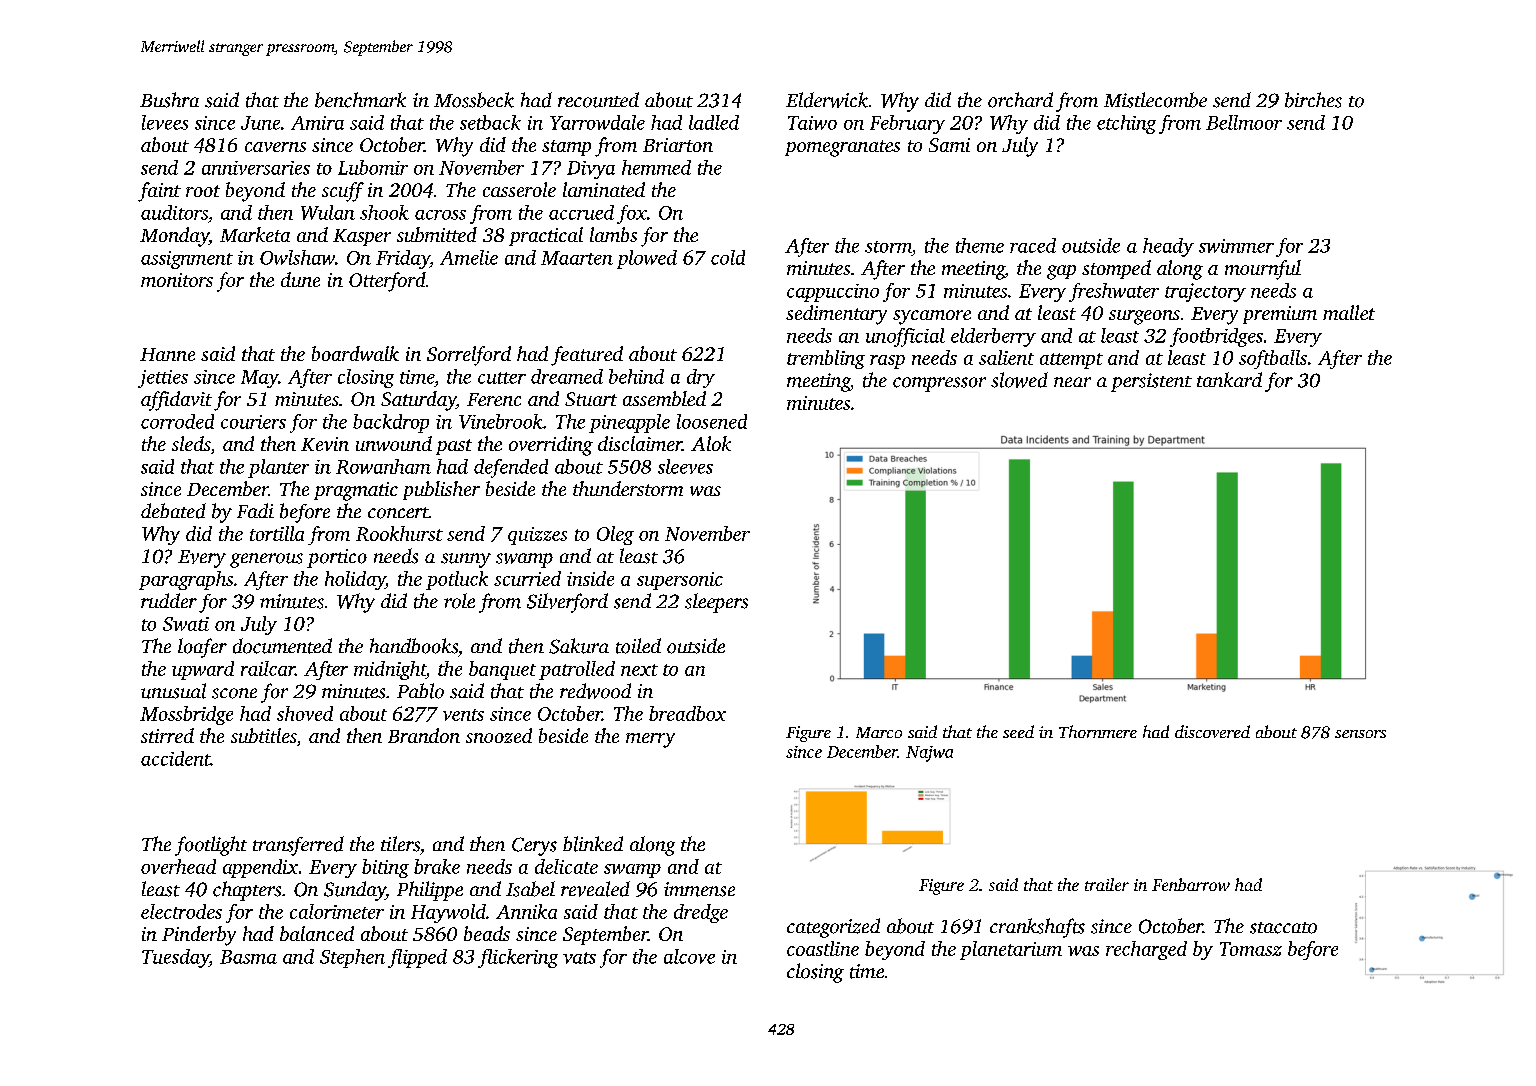 This screenshot has height=1086, width=1536. Describe the element at coordinates (187, 260) in the screenshot. I see `assignment` at that location.
